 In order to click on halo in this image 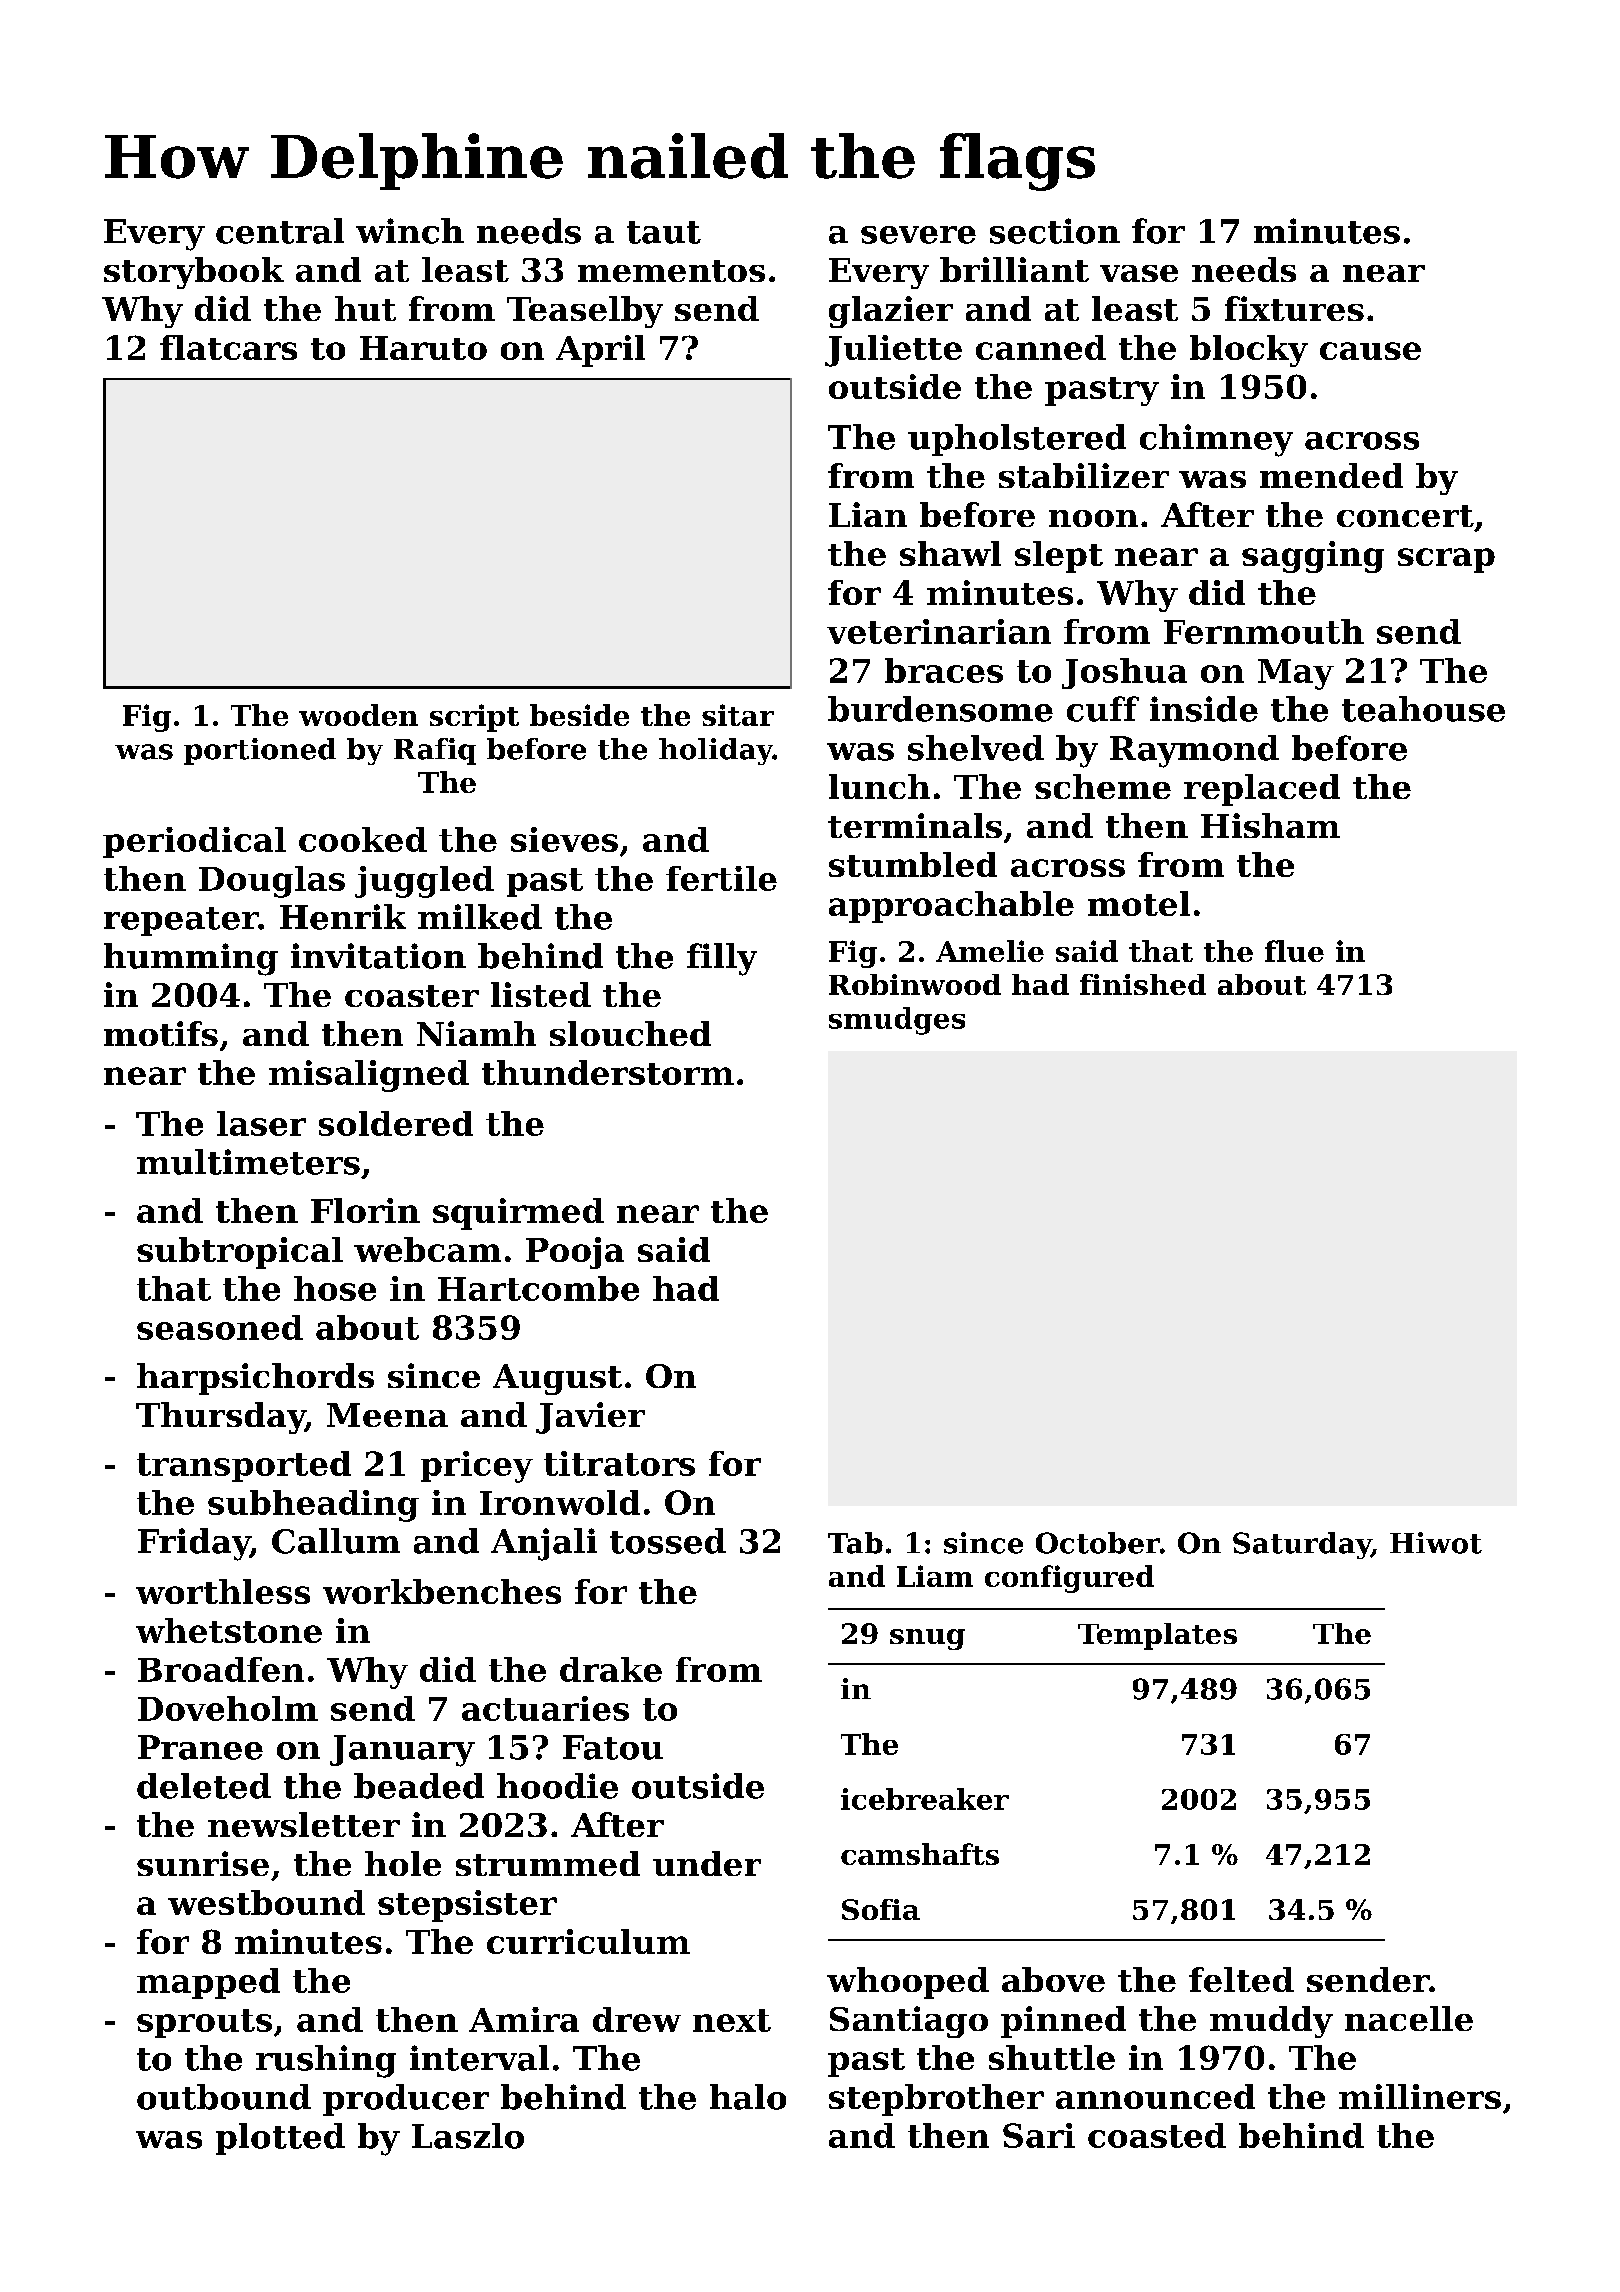, I will do `click(748, 2097)`.
